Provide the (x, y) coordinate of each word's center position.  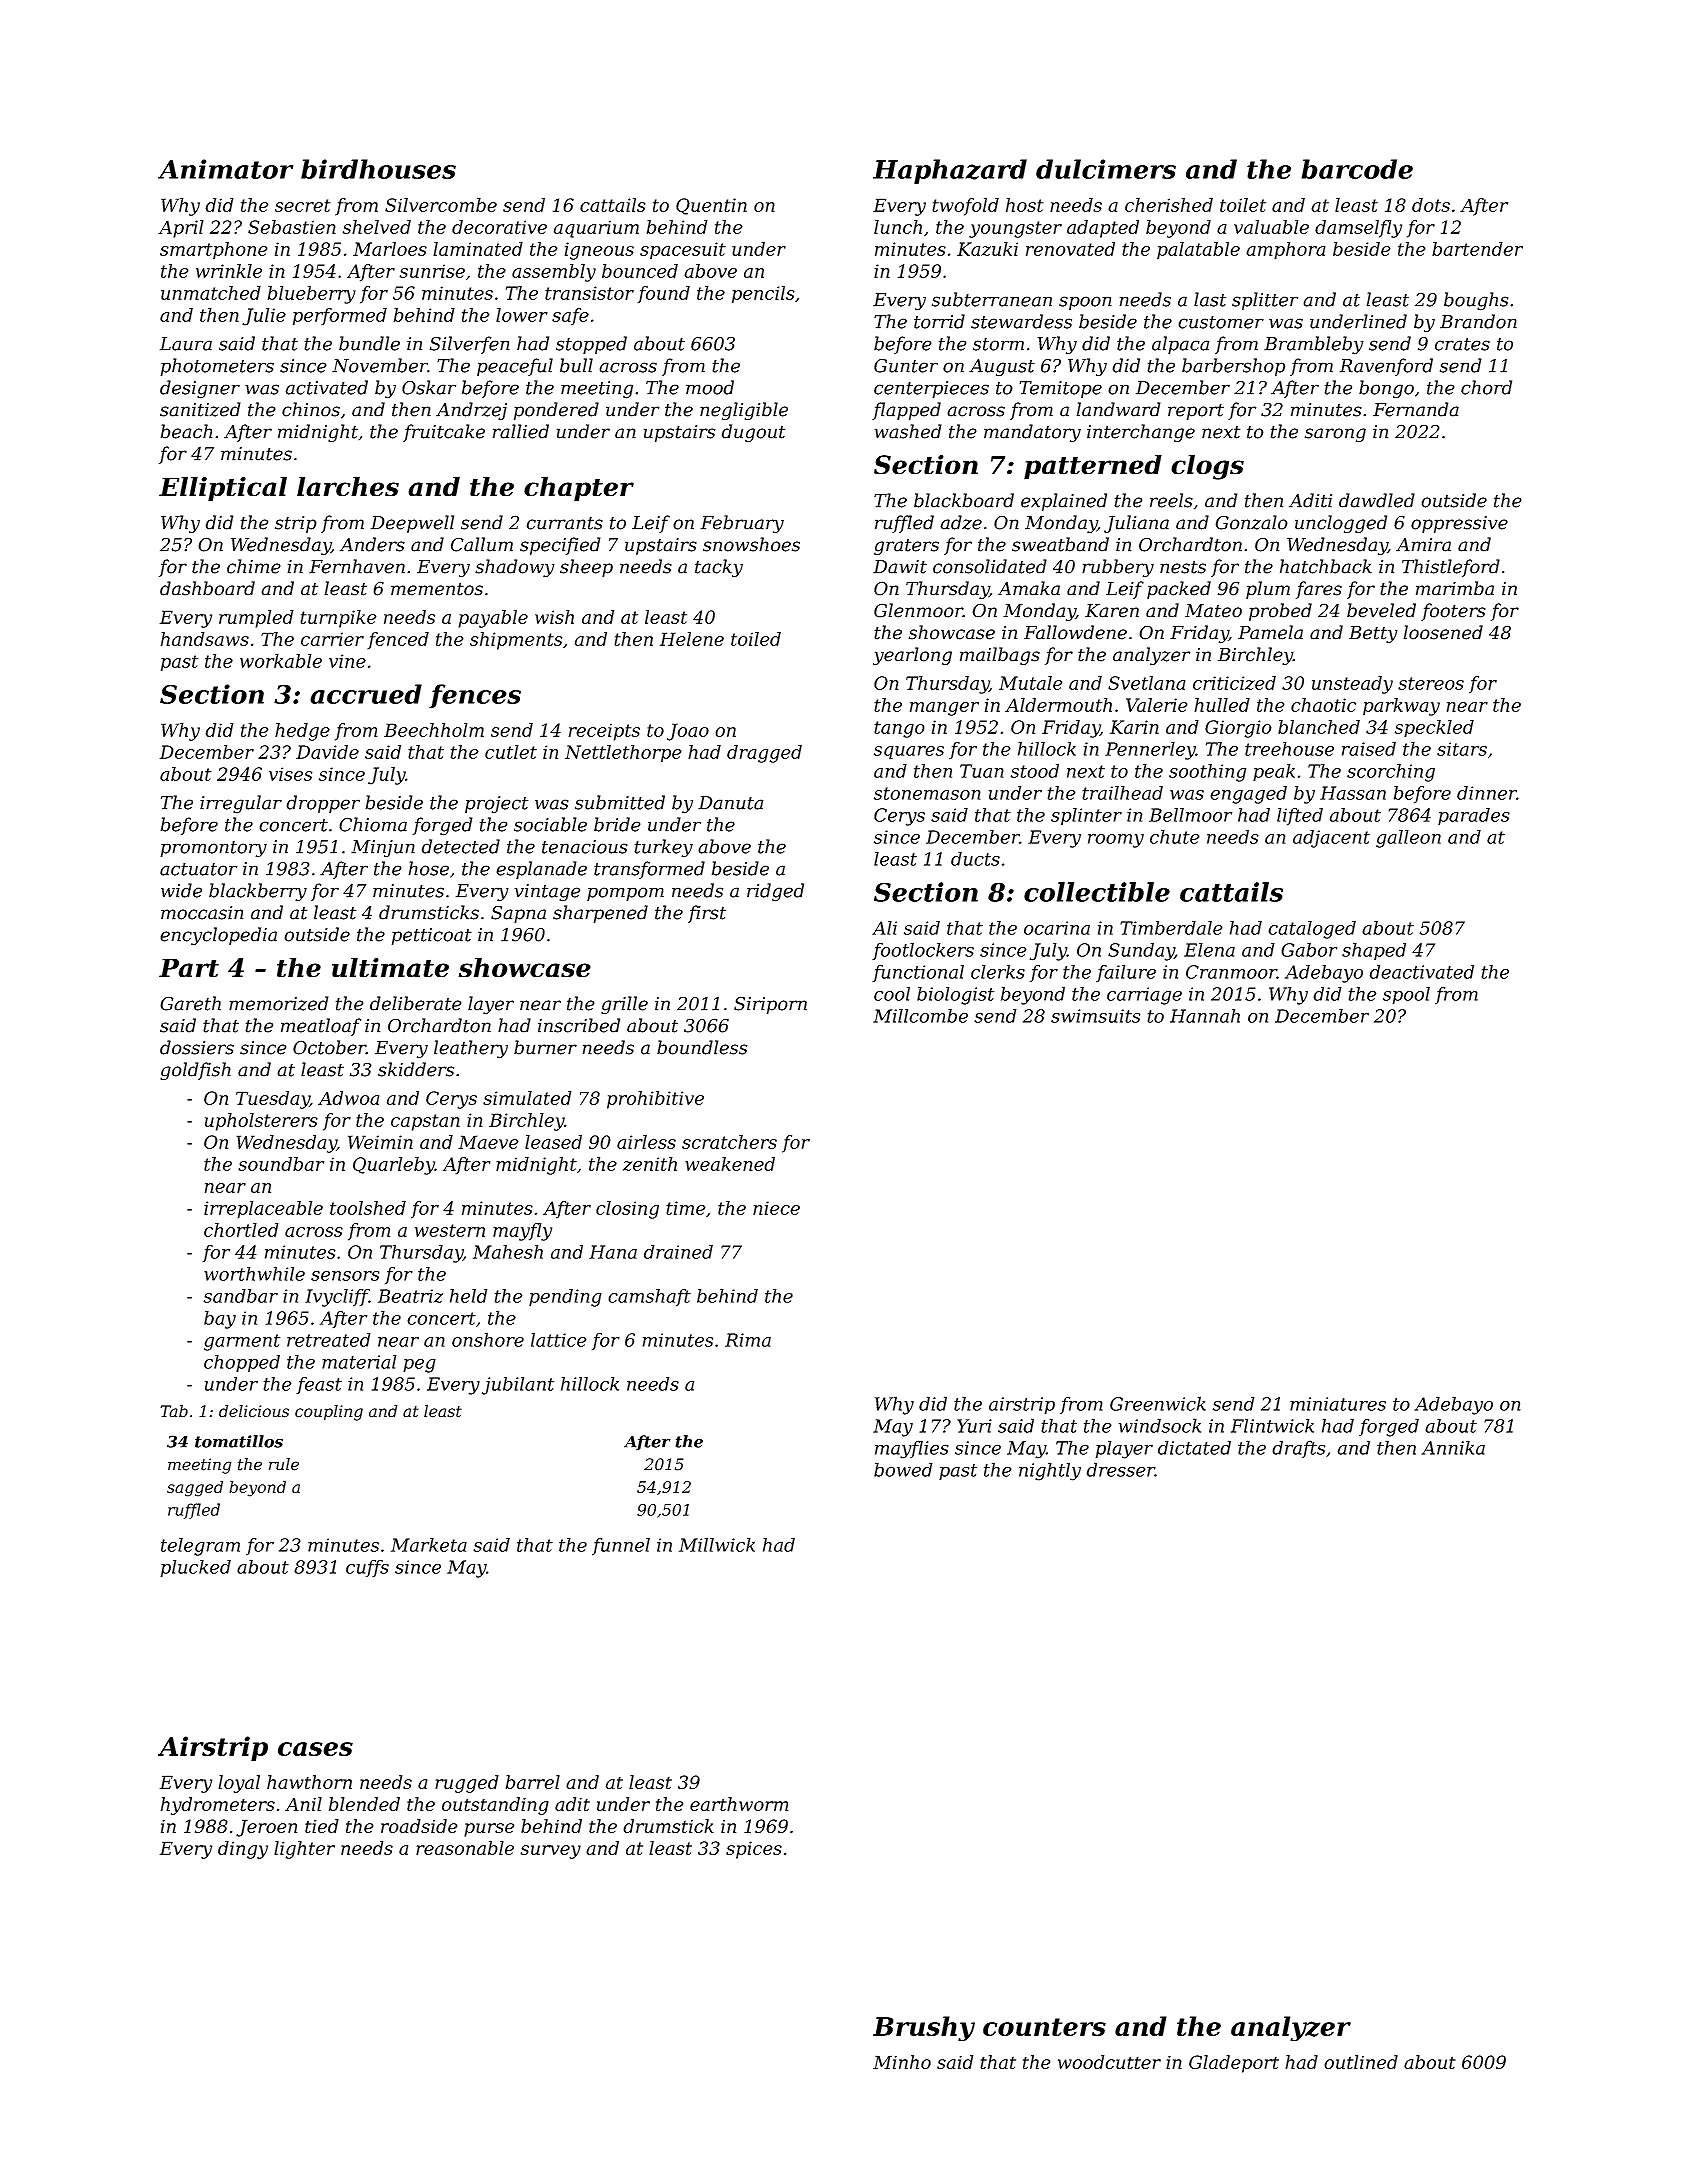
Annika (1453, 1447)
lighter (304, 1850)
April (181, 229)
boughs (1476, 301)
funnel (621, 1547)
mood (710, 387)
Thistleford (1451, 568)
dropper (323, 804)
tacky (719, 568)
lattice (559, 1340)
